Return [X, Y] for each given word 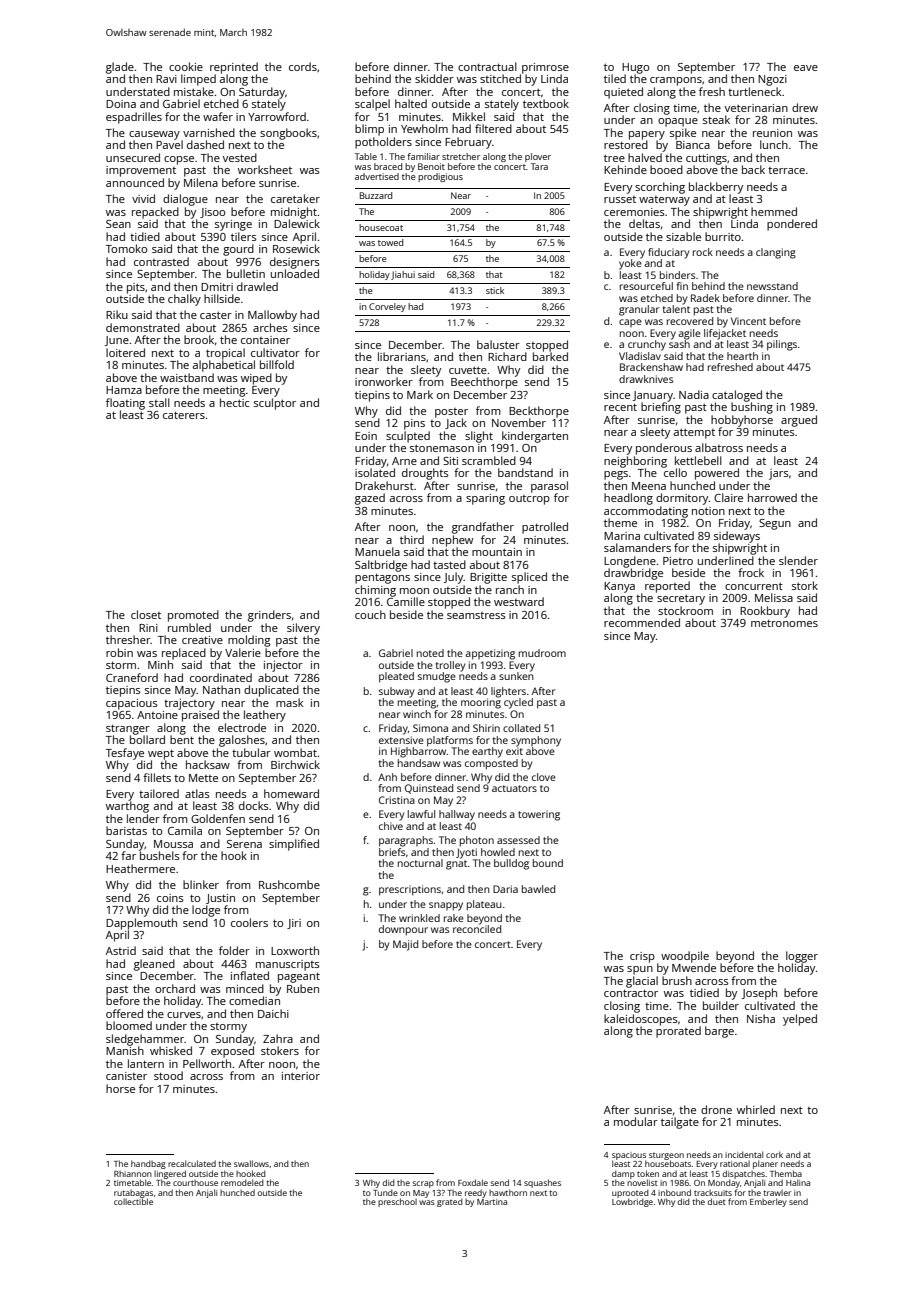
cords [303, 66]
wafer [218, 116]
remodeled [242, 1182]
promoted [193, 616]
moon [414, 591]
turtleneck [754, 91]
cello [675, 472]
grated [450, 1202]
